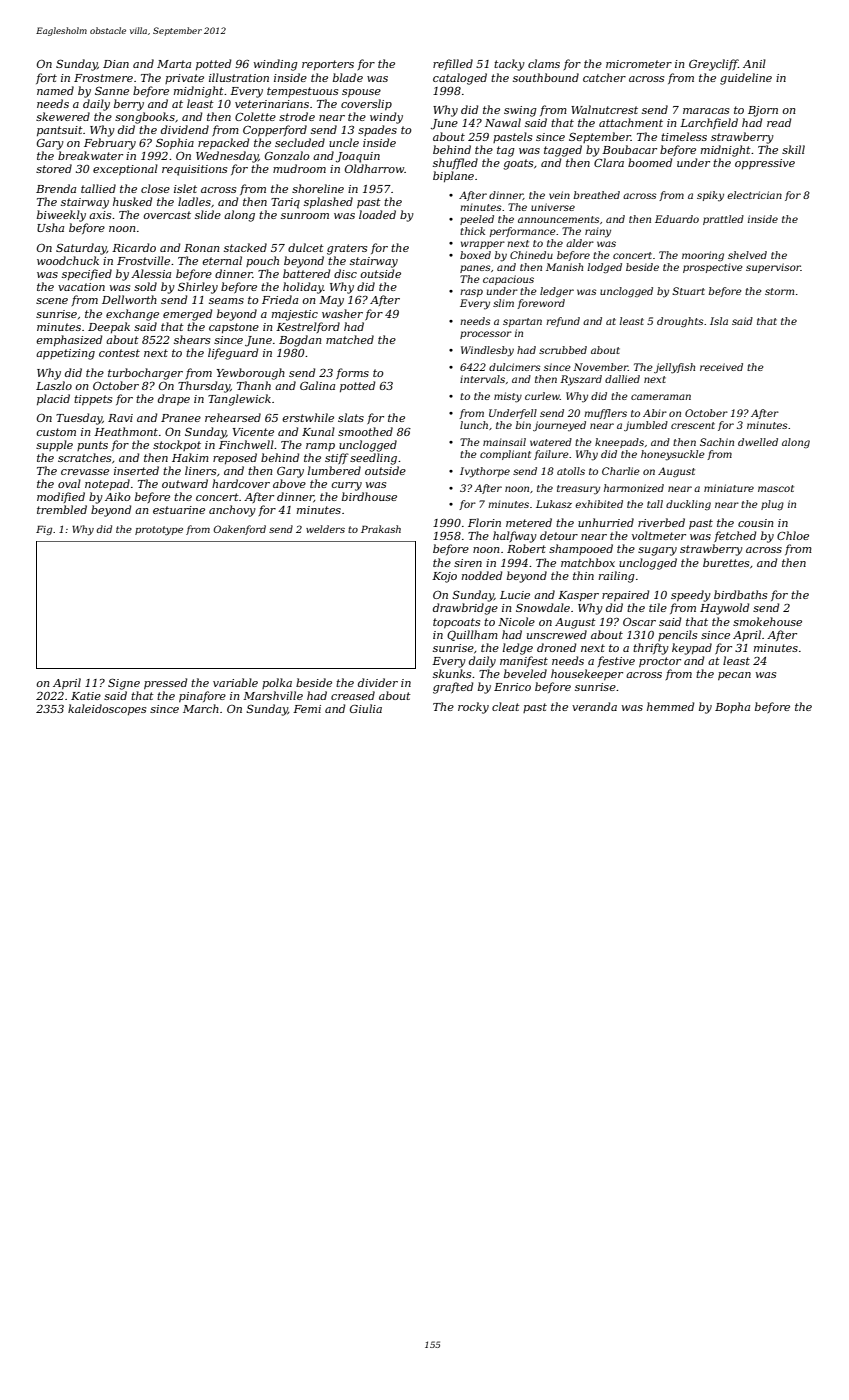 This image has width=849, height=1400. Describe the element at coordinates (503, 122) in the image. I see `Nawal` at that location.
